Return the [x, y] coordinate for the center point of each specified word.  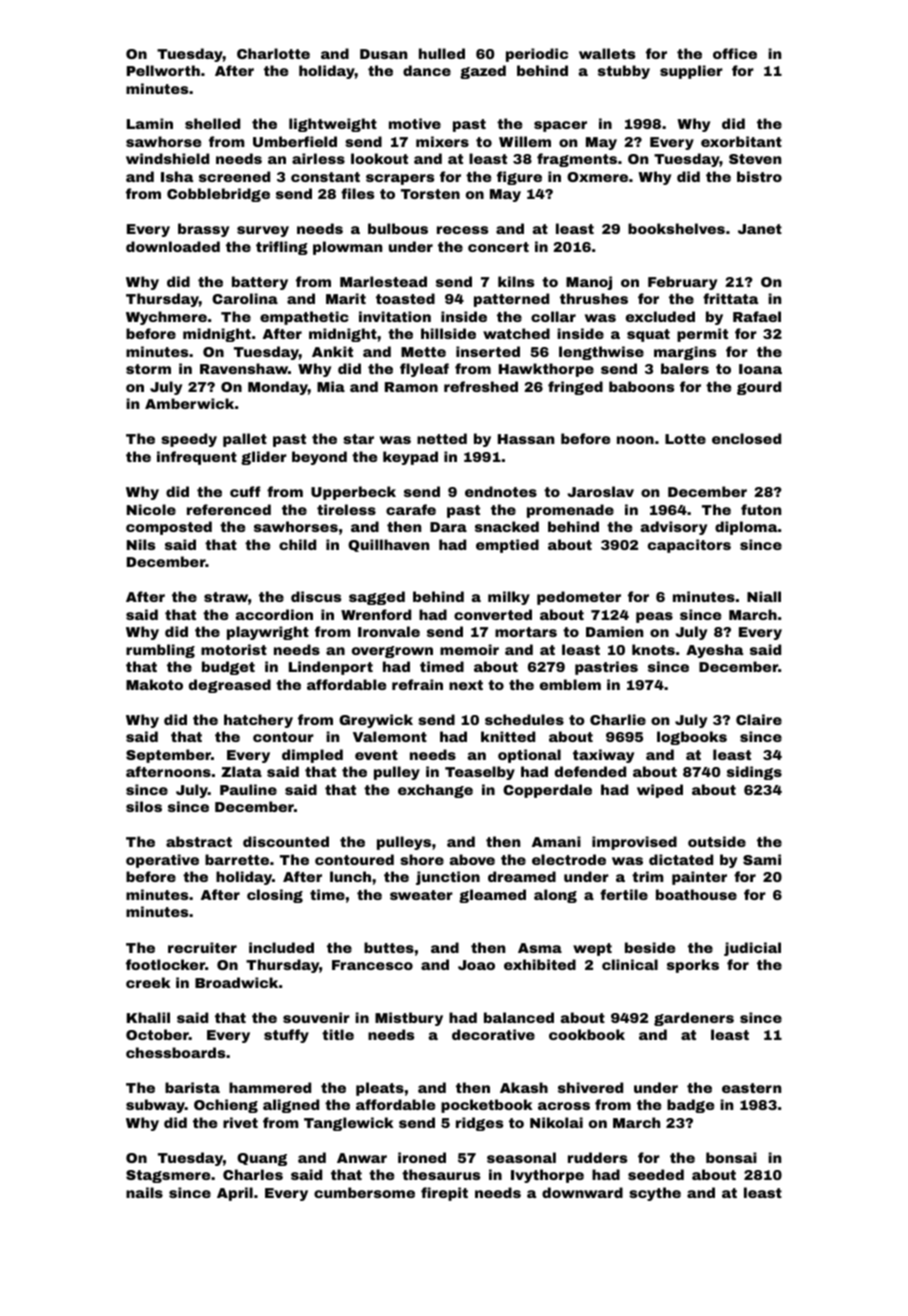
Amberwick [189, 403]
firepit [444, 1194]
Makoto [154, 684]
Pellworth [163, 70]
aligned [291, 1106]
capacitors [689, 546]
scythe [655, 1194]
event [376, 755]
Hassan [526, 439]
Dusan [383, 54]
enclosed [746, 438]
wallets [607, 53]
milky [509, 598]
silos [144, 806]
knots [653, 649]
